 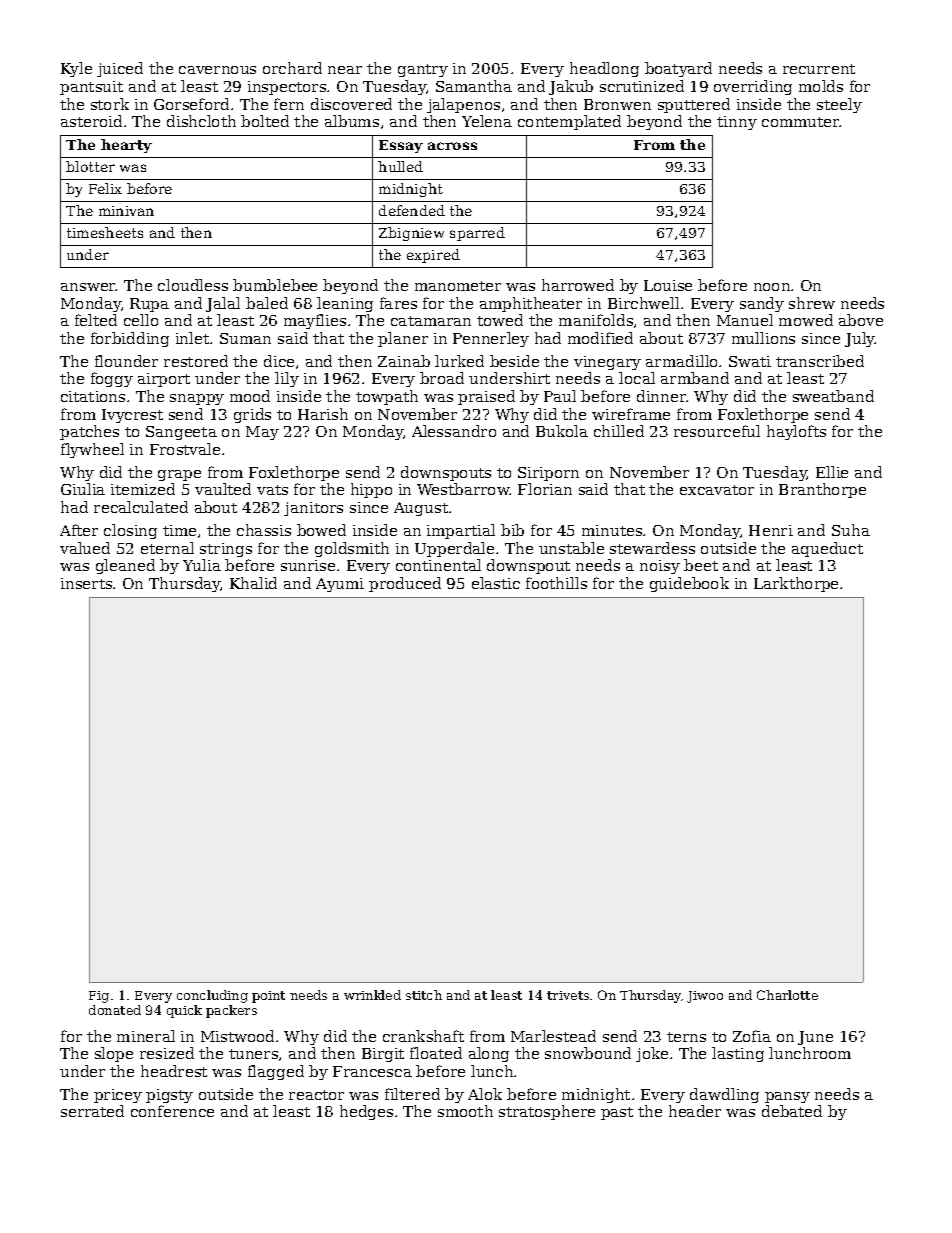 I want to click on conference, so click(x=172, y=1111).
